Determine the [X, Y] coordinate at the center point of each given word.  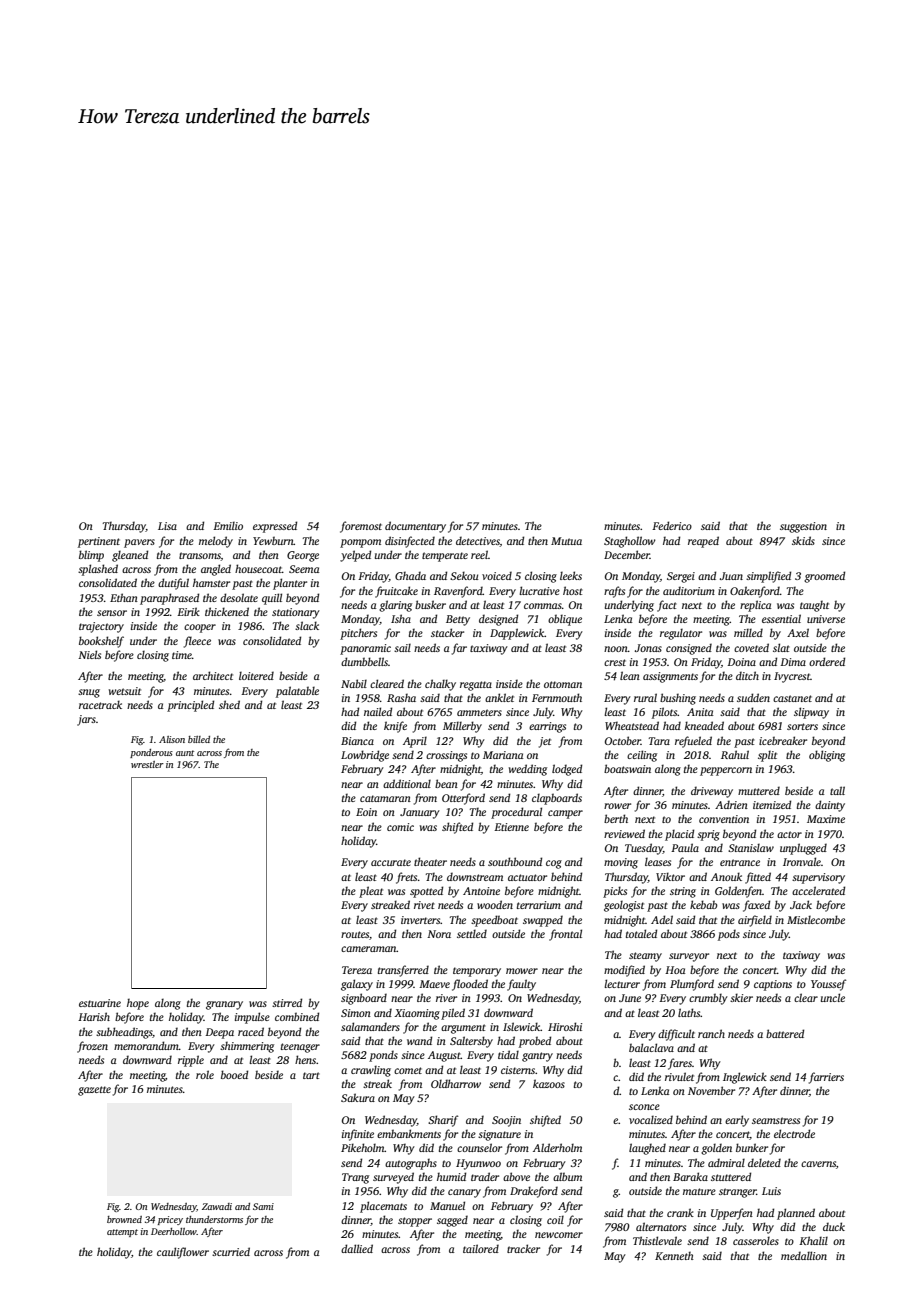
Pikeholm [363, 1147]
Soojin [506, 1121]
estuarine [100, 1003]
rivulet [679, 1076]
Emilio [228, 525]
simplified [768, 577]
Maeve [434, 984]
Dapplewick [517, 634]
